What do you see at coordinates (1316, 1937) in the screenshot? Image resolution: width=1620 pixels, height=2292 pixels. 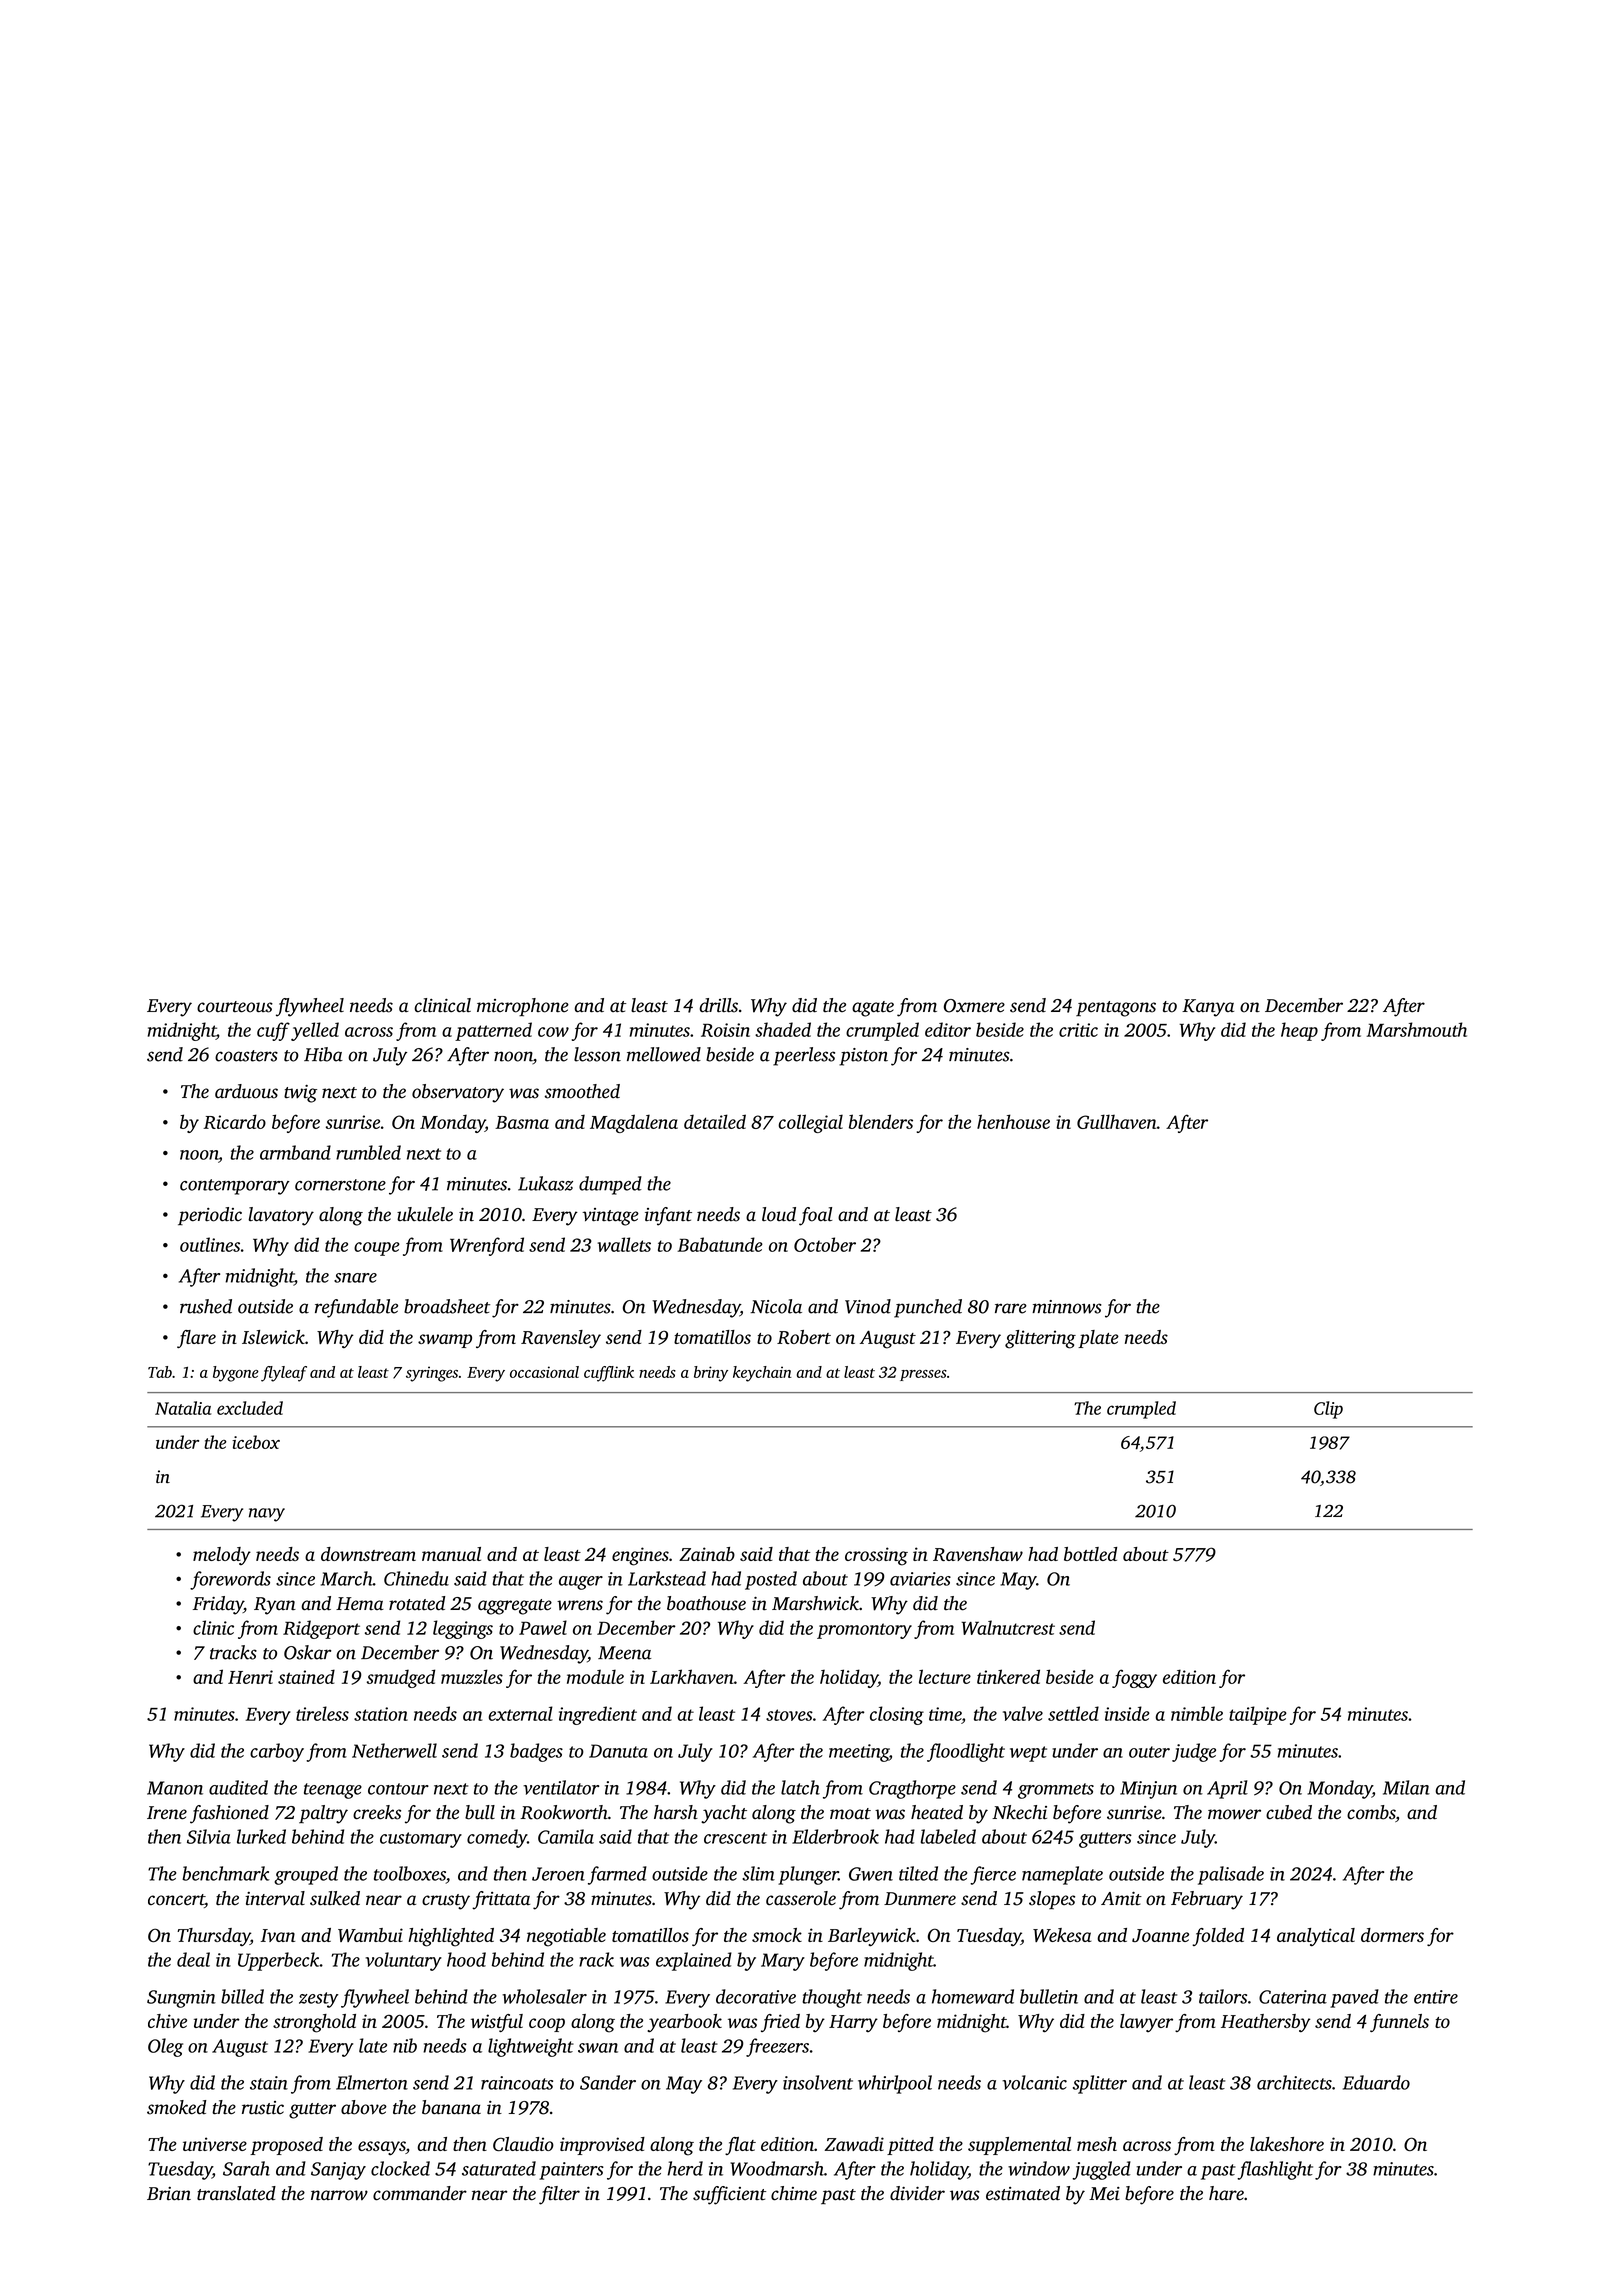 I see `analytical` at bounding box center [1316, 1937].
